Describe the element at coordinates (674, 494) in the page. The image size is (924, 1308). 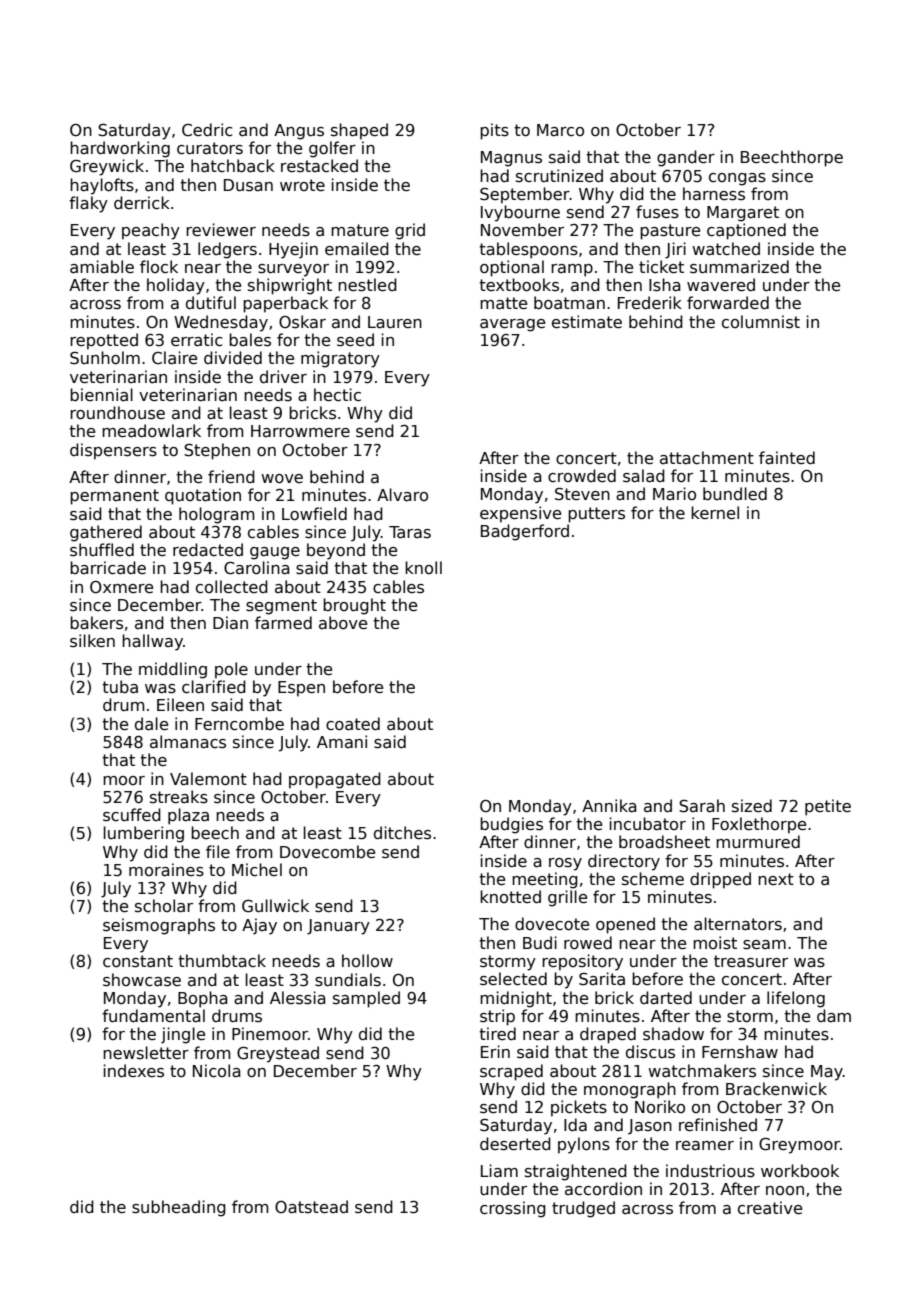
I see `Mario` at that location.
